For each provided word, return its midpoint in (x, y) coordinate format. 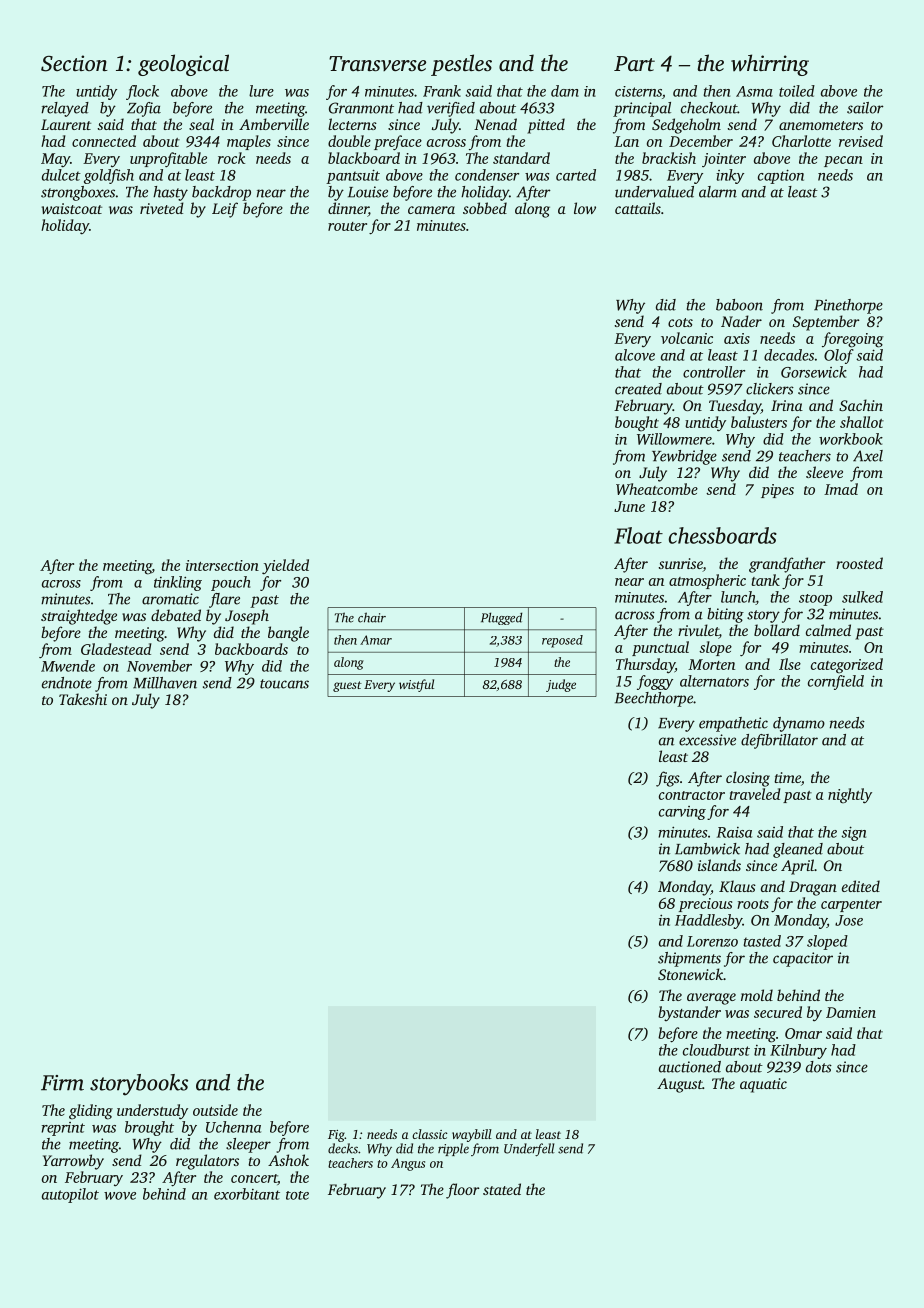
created (638, 389)
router (347, 226)
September (826, 323)
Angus (408, 1164)
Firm (62, 1083)
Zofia (144, 109)
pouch (230, 583)
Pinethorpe (848, 306)
